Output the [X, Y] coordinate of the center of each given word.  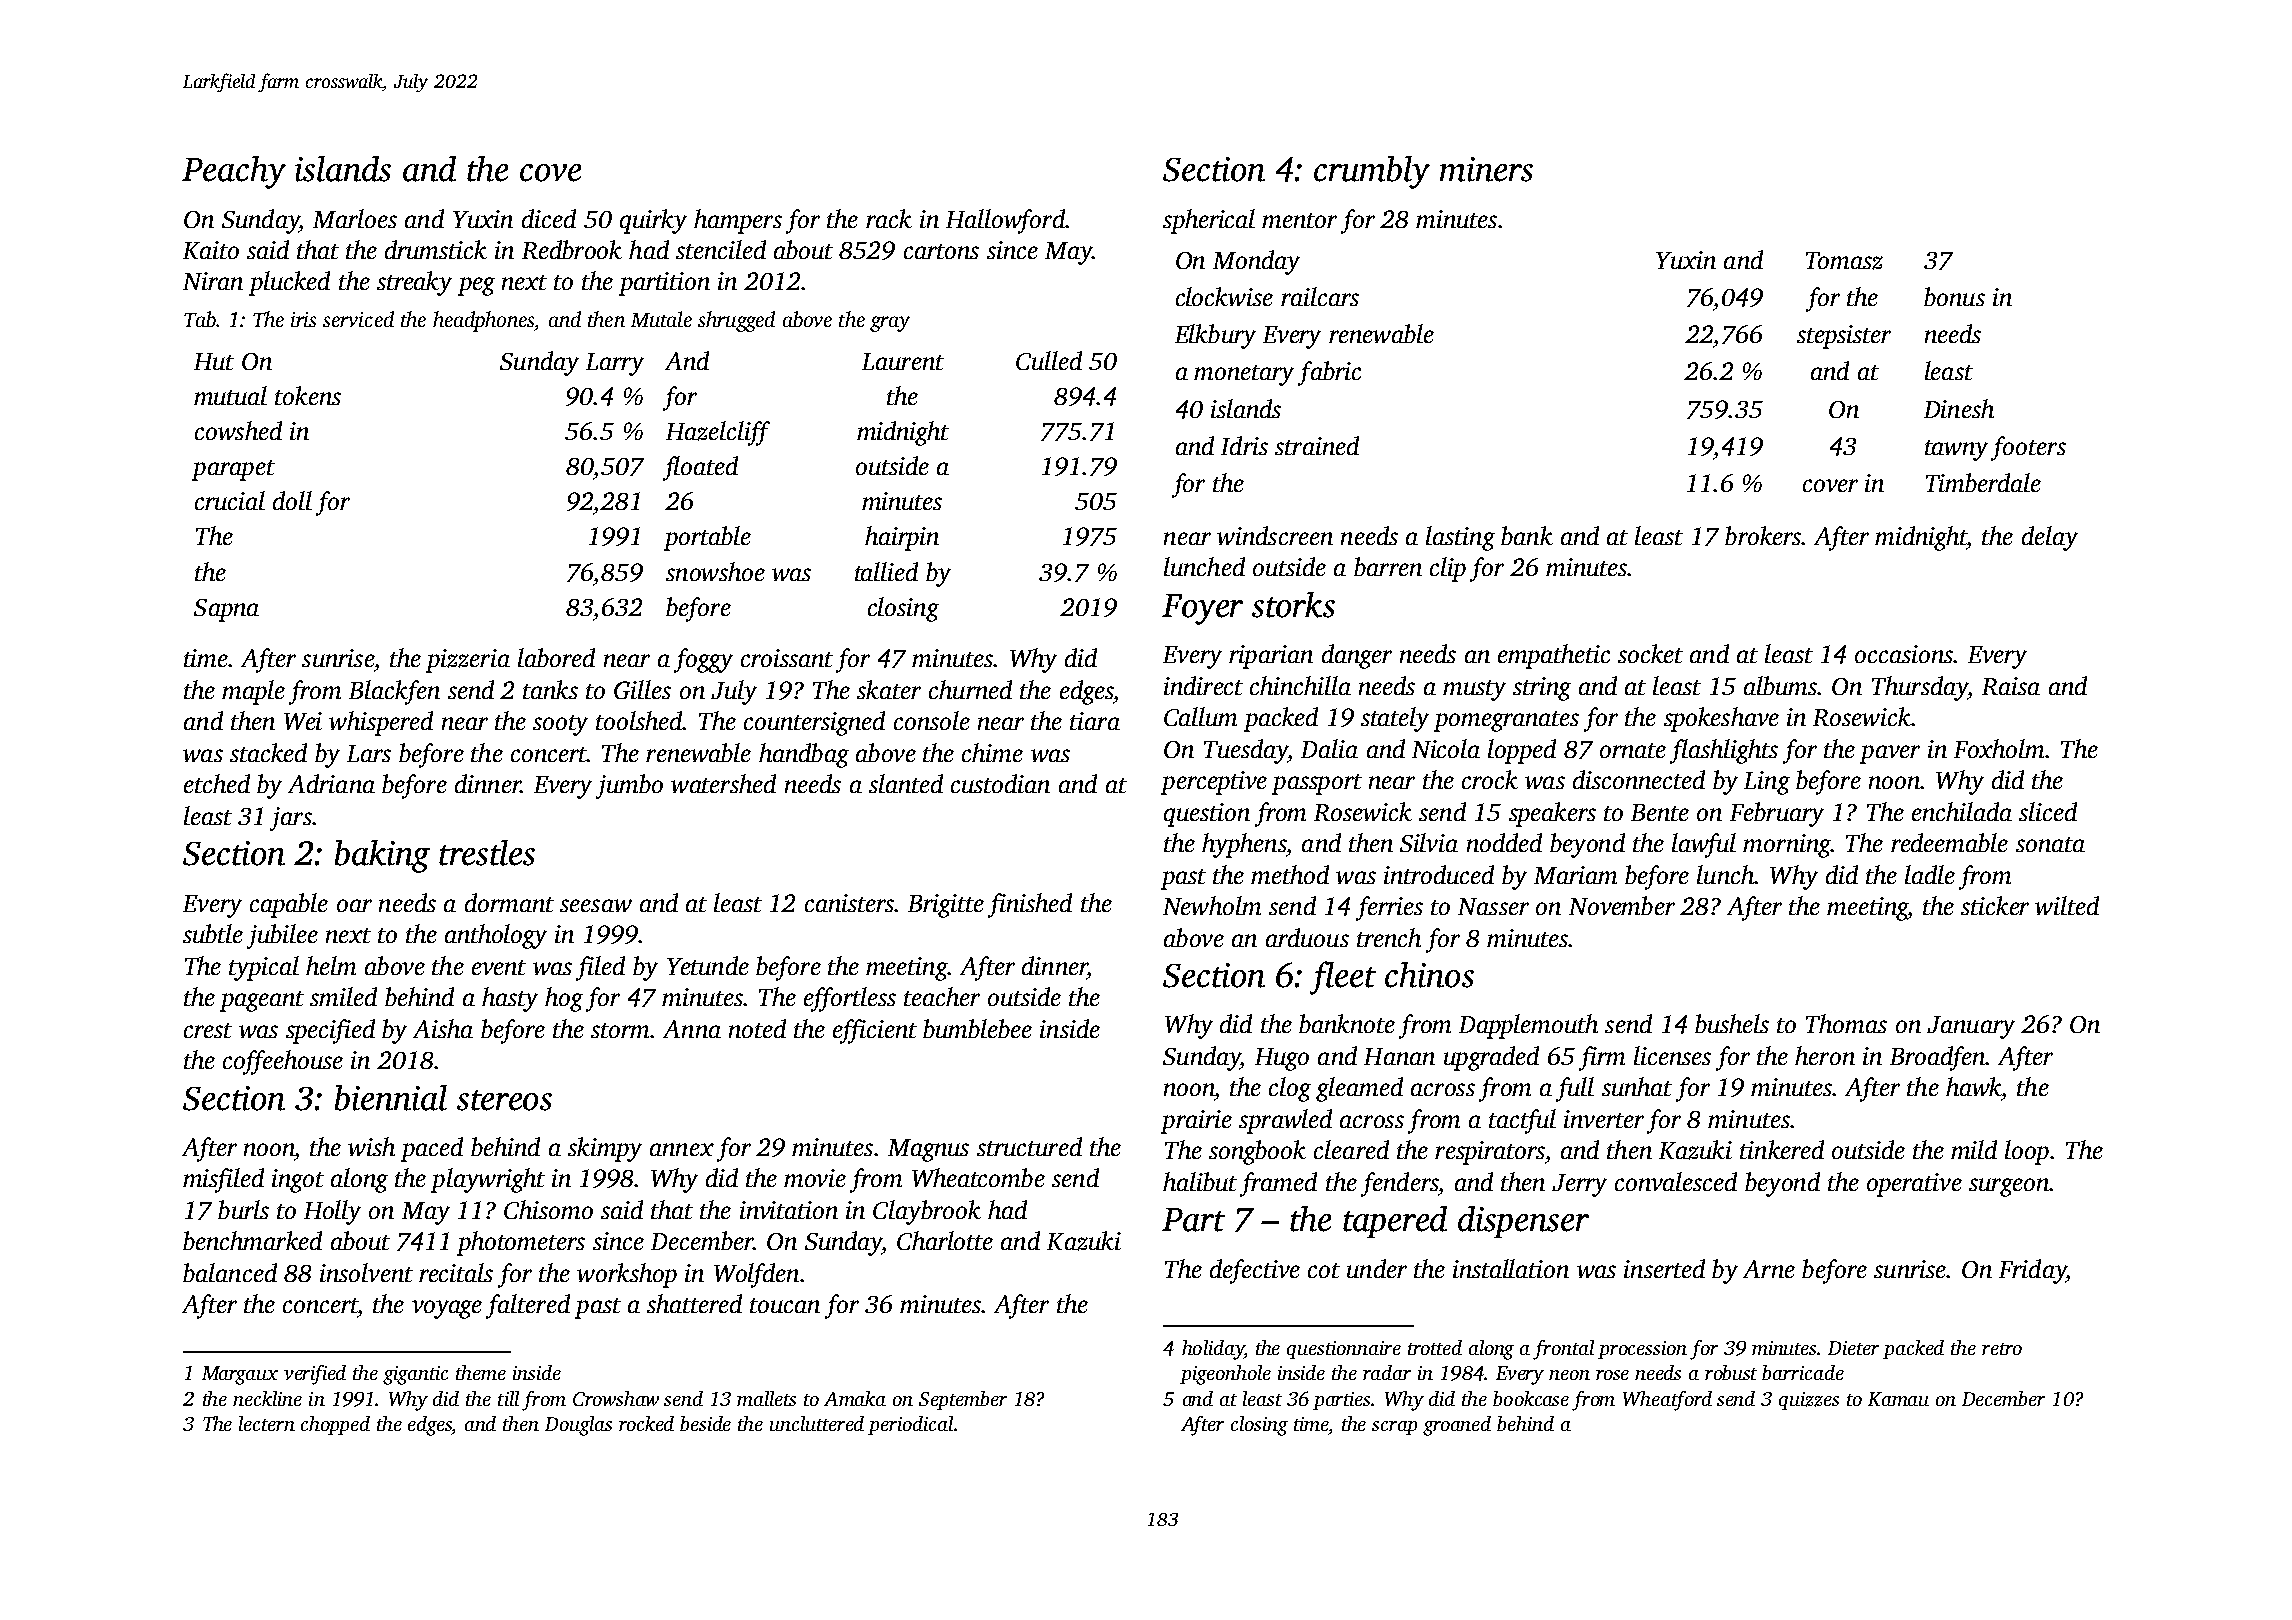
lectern [267, 1423]
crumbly [1372, 172]
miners [1486, 169]
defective [1255, 1271]
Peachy [234, 172]
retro [2002, 1349]
